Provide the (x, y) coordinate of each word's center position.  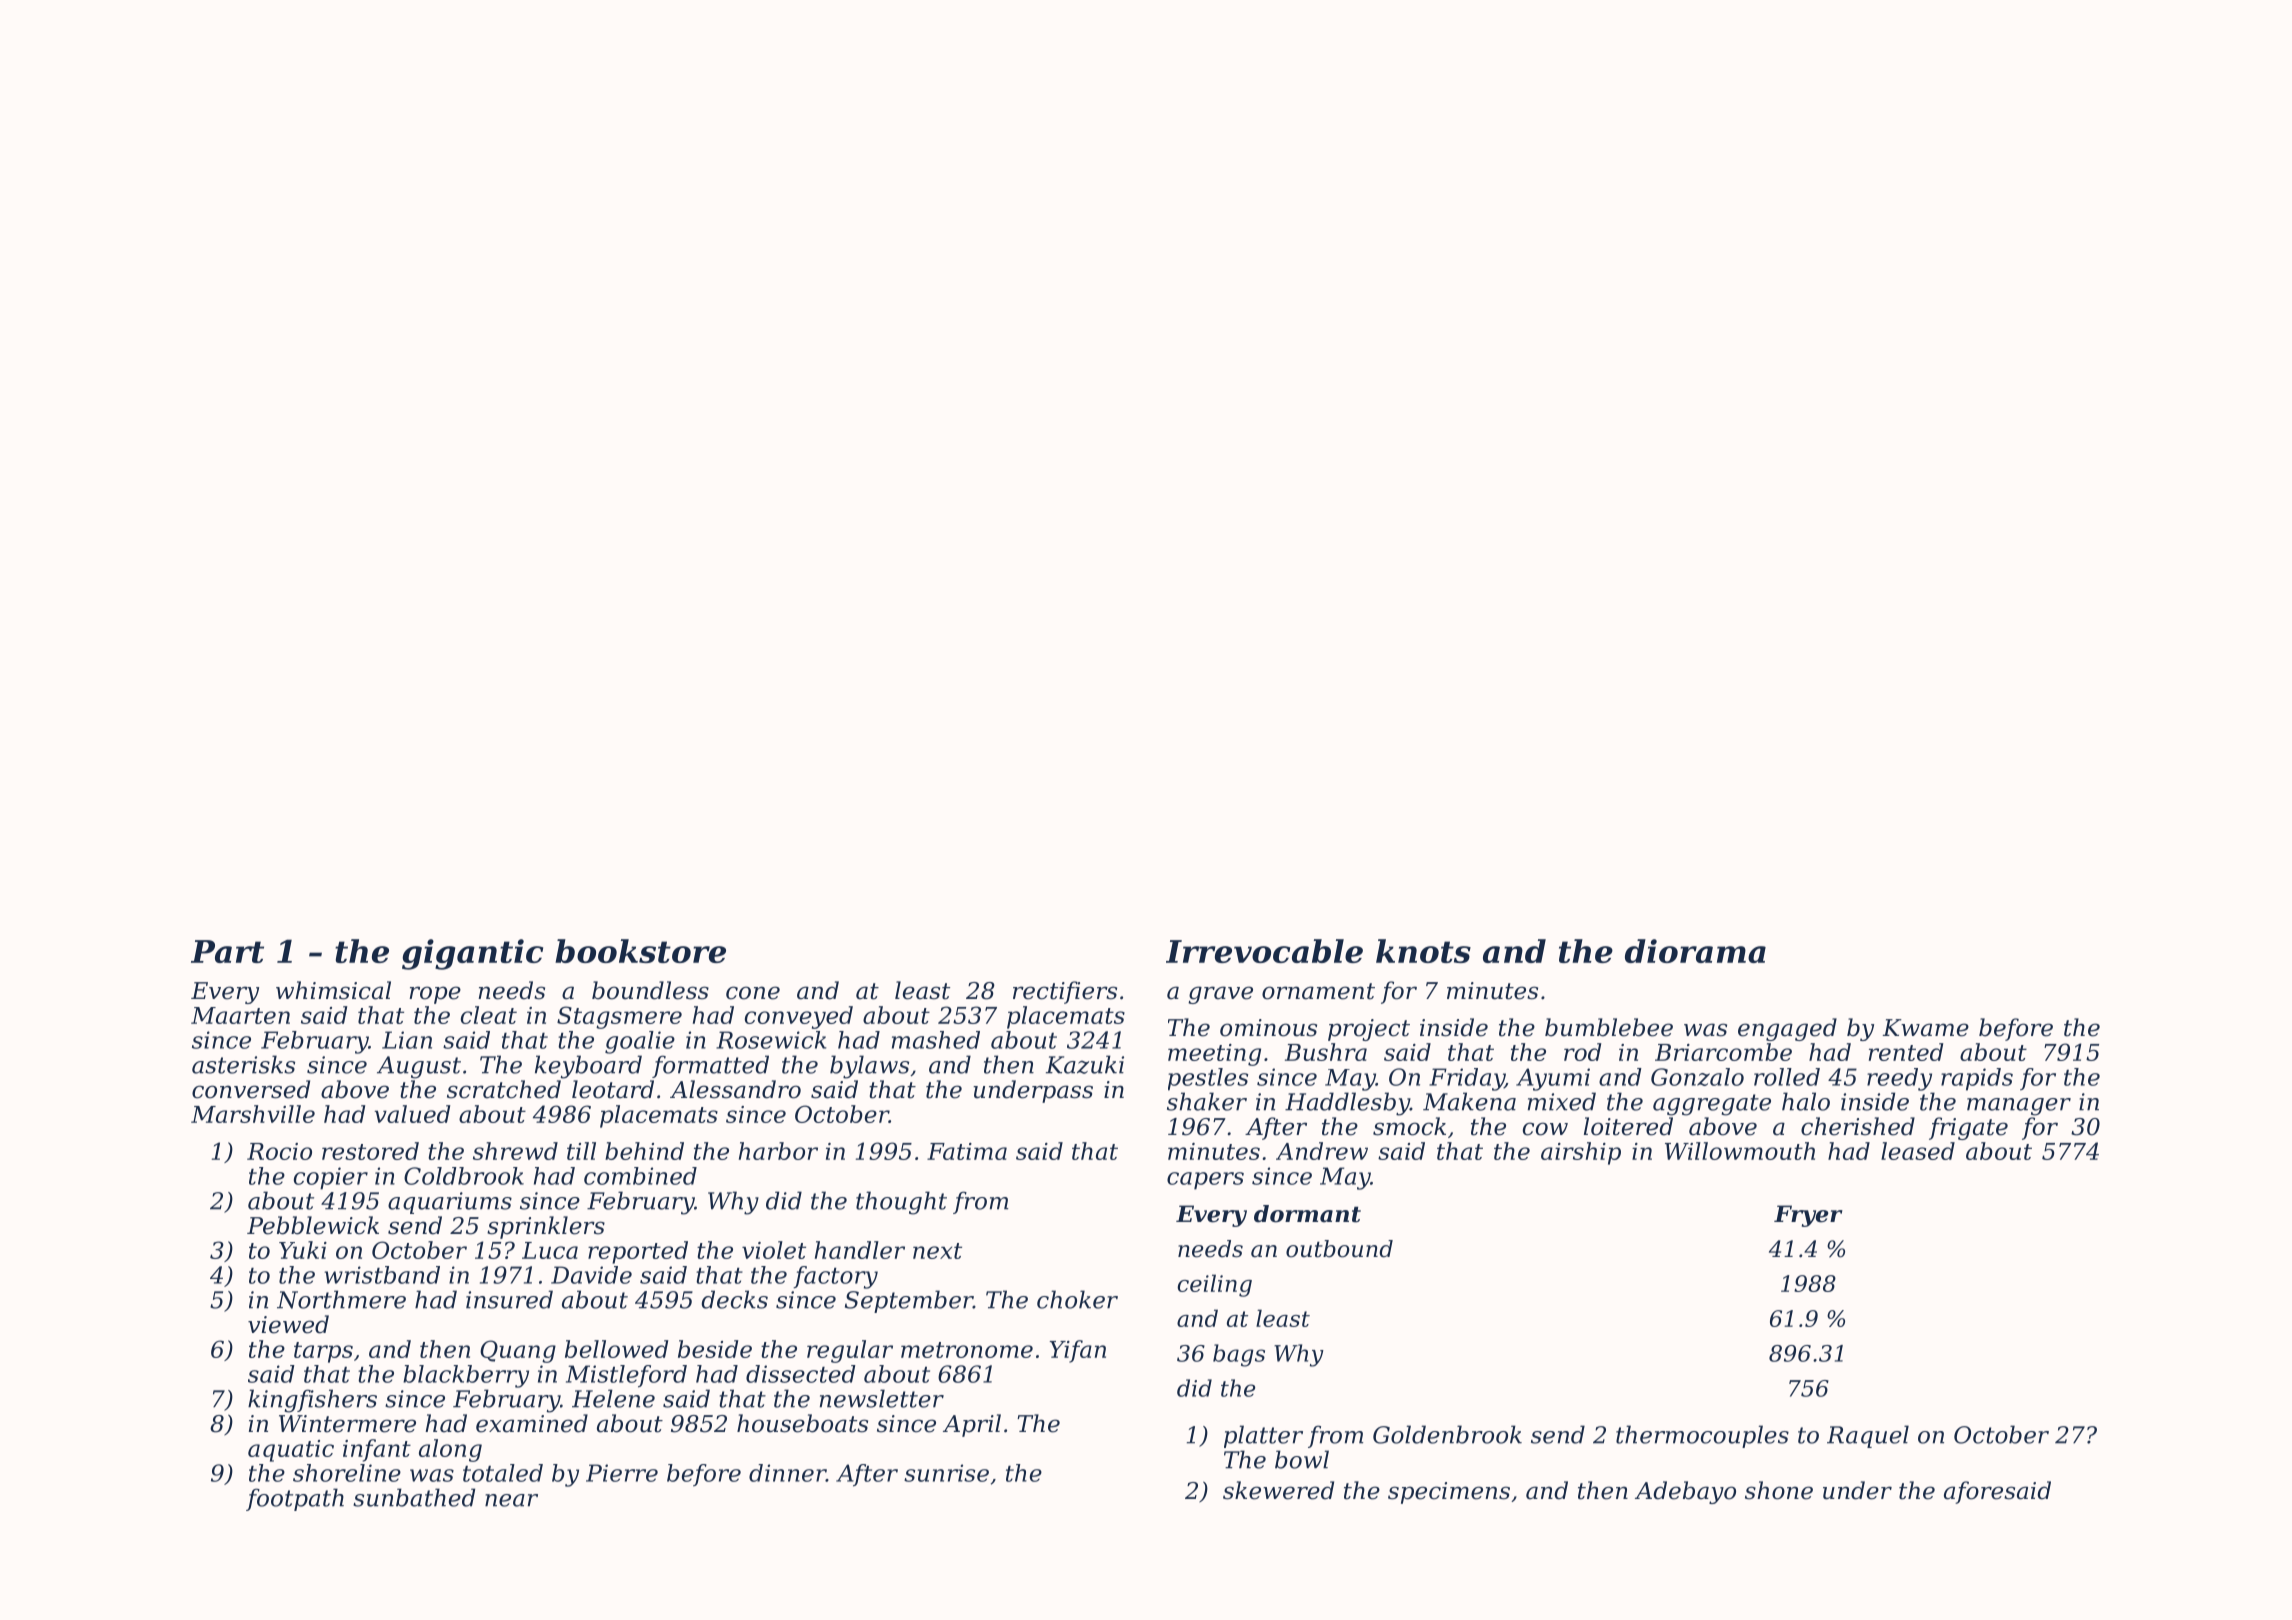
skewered (1278, 1490)
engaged (1787, 1029)
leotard (613, 1089)
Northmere (341, 1299)
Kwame (1925, 1028)
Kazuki (1085, 1064)
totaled (503, 1473)
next (937, 1251)
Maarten (240, 1015)
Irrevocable (1264, 951)
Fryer (1808, 1216)
